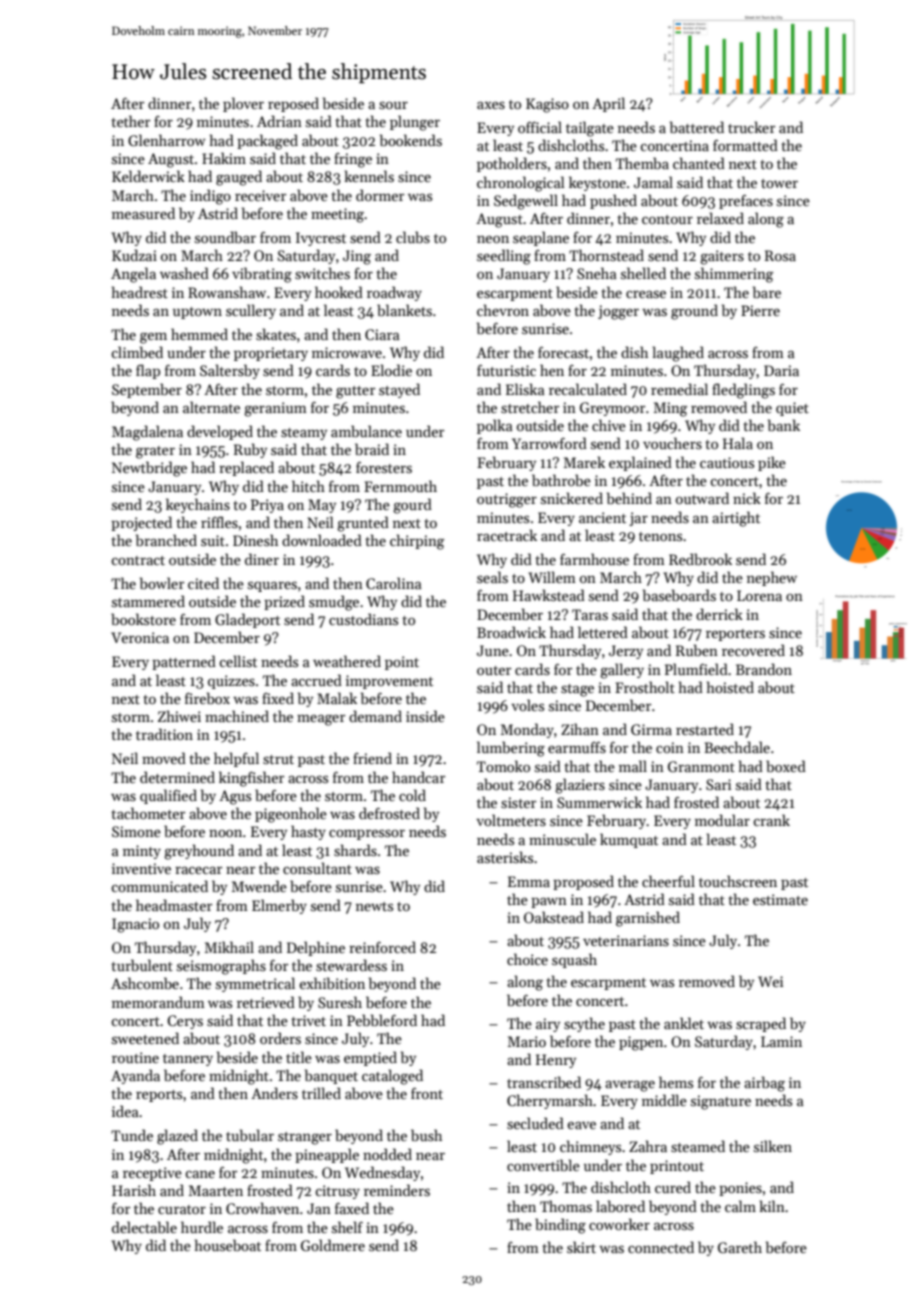 The width and height of the screenshot is (924, 1308). What do you see at coordinates (355, 850) in the screenshot?
I see `shards` at bounding box center [355, 850].
